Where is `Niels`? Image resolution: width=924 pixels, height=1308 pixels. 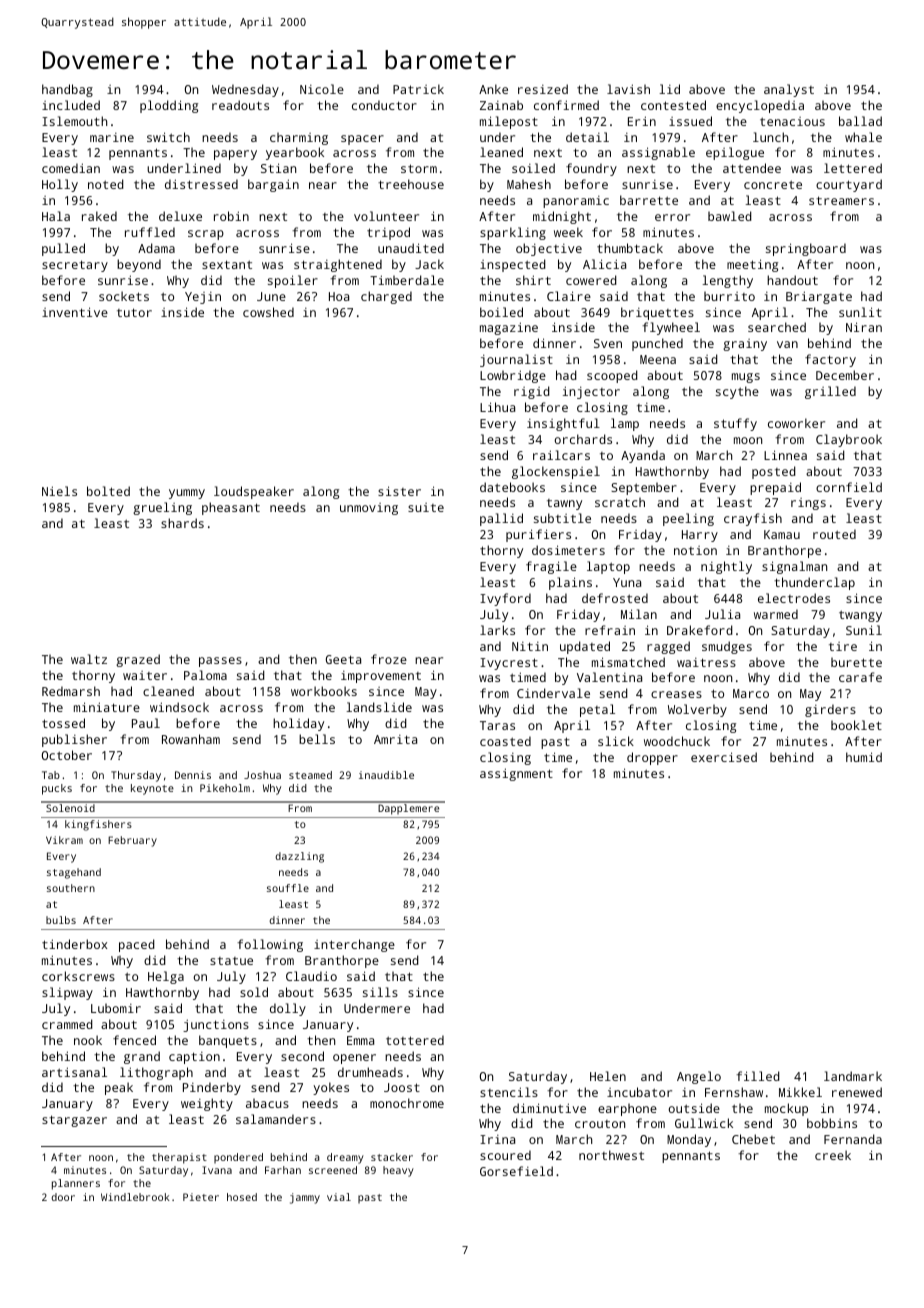 Niels is located at coordinates (59, 491).
